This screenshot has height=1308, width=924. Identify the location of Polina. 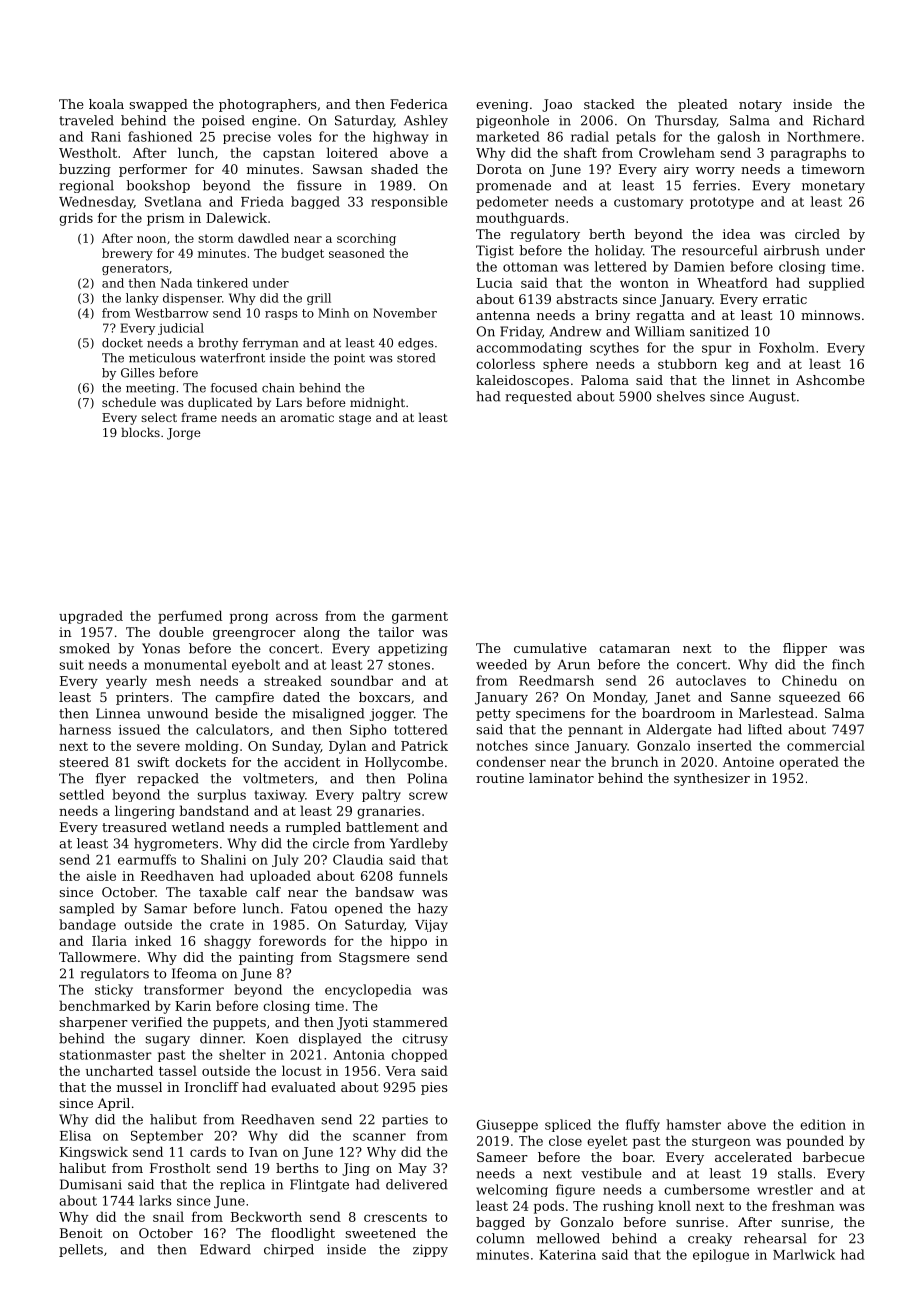
(427, 778).
